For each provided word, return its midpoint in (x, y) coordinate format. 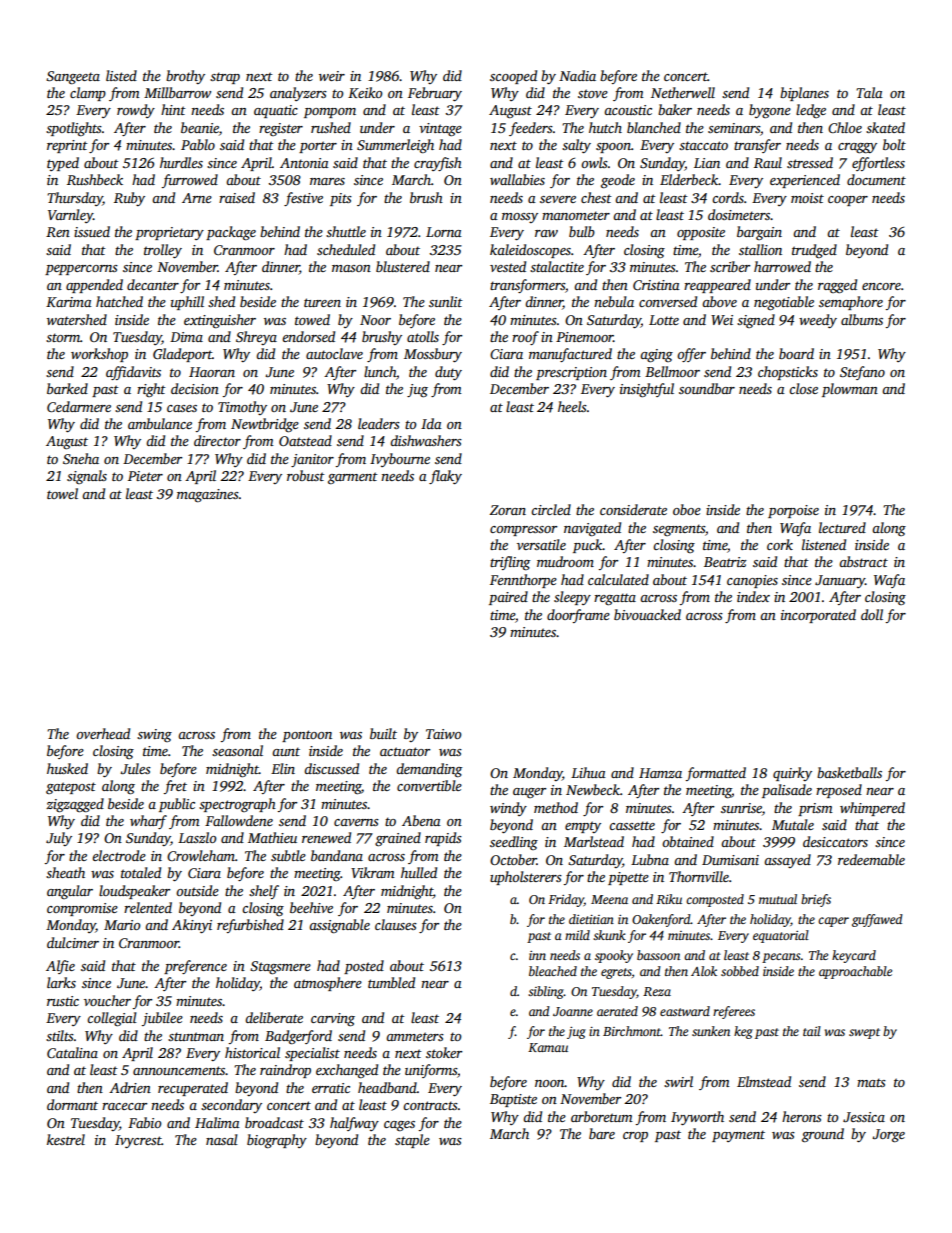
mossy (520, 218)
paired (508, 598)
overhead (103, 733)
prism (815, 809)
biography (277, 1141)
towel (62, 493)
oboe (687, 509)
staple (412, 1141)
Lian (707, 163)
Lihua (588, 772)
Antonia (304, 163)
